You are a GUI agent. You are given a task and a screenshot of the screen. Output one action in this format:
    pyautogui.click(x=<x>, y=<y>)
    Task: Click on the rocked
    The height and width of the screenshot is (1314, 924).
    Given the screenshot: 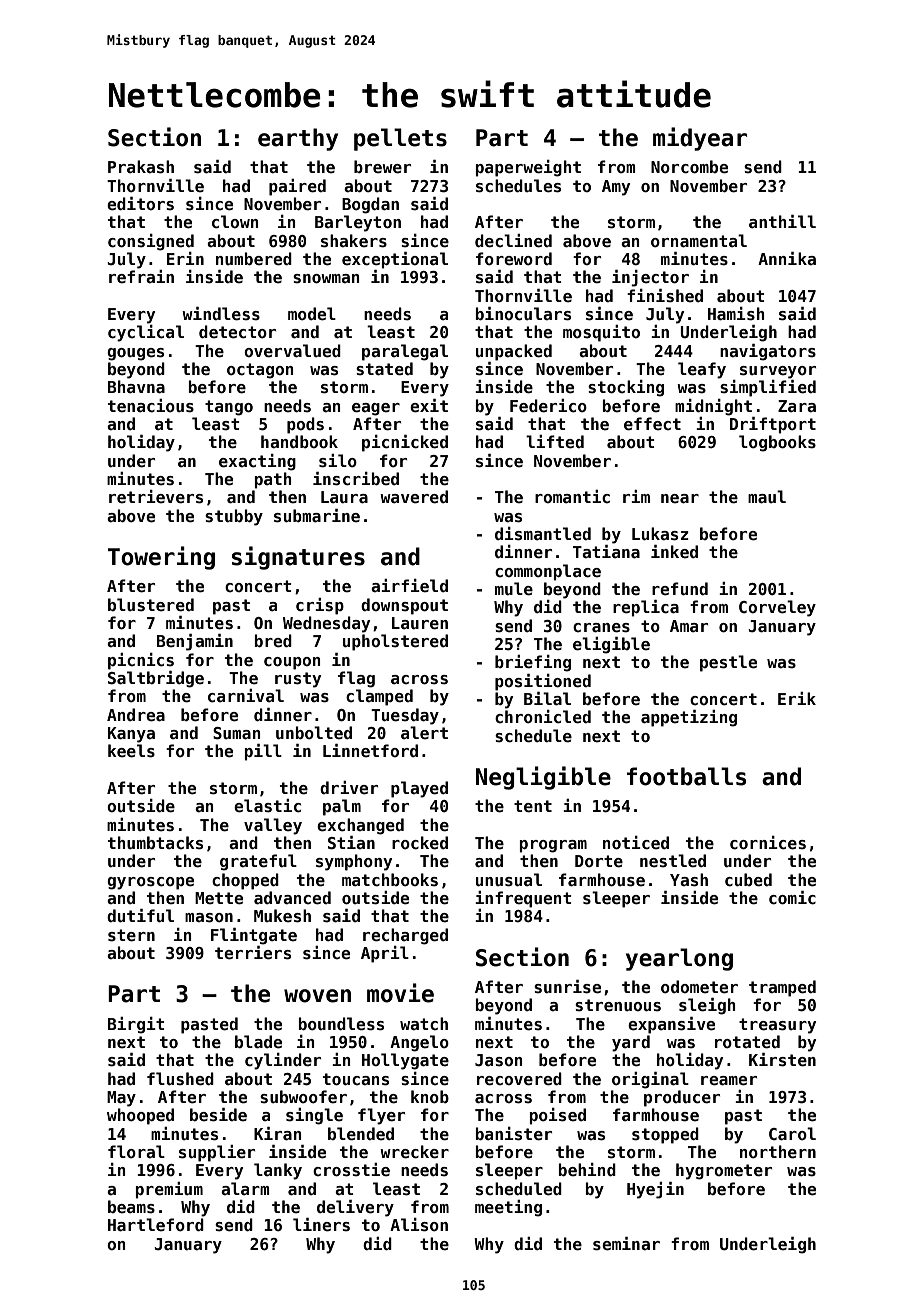 What is the action you would take?
    pyautogui.click(x=420, y=843)
